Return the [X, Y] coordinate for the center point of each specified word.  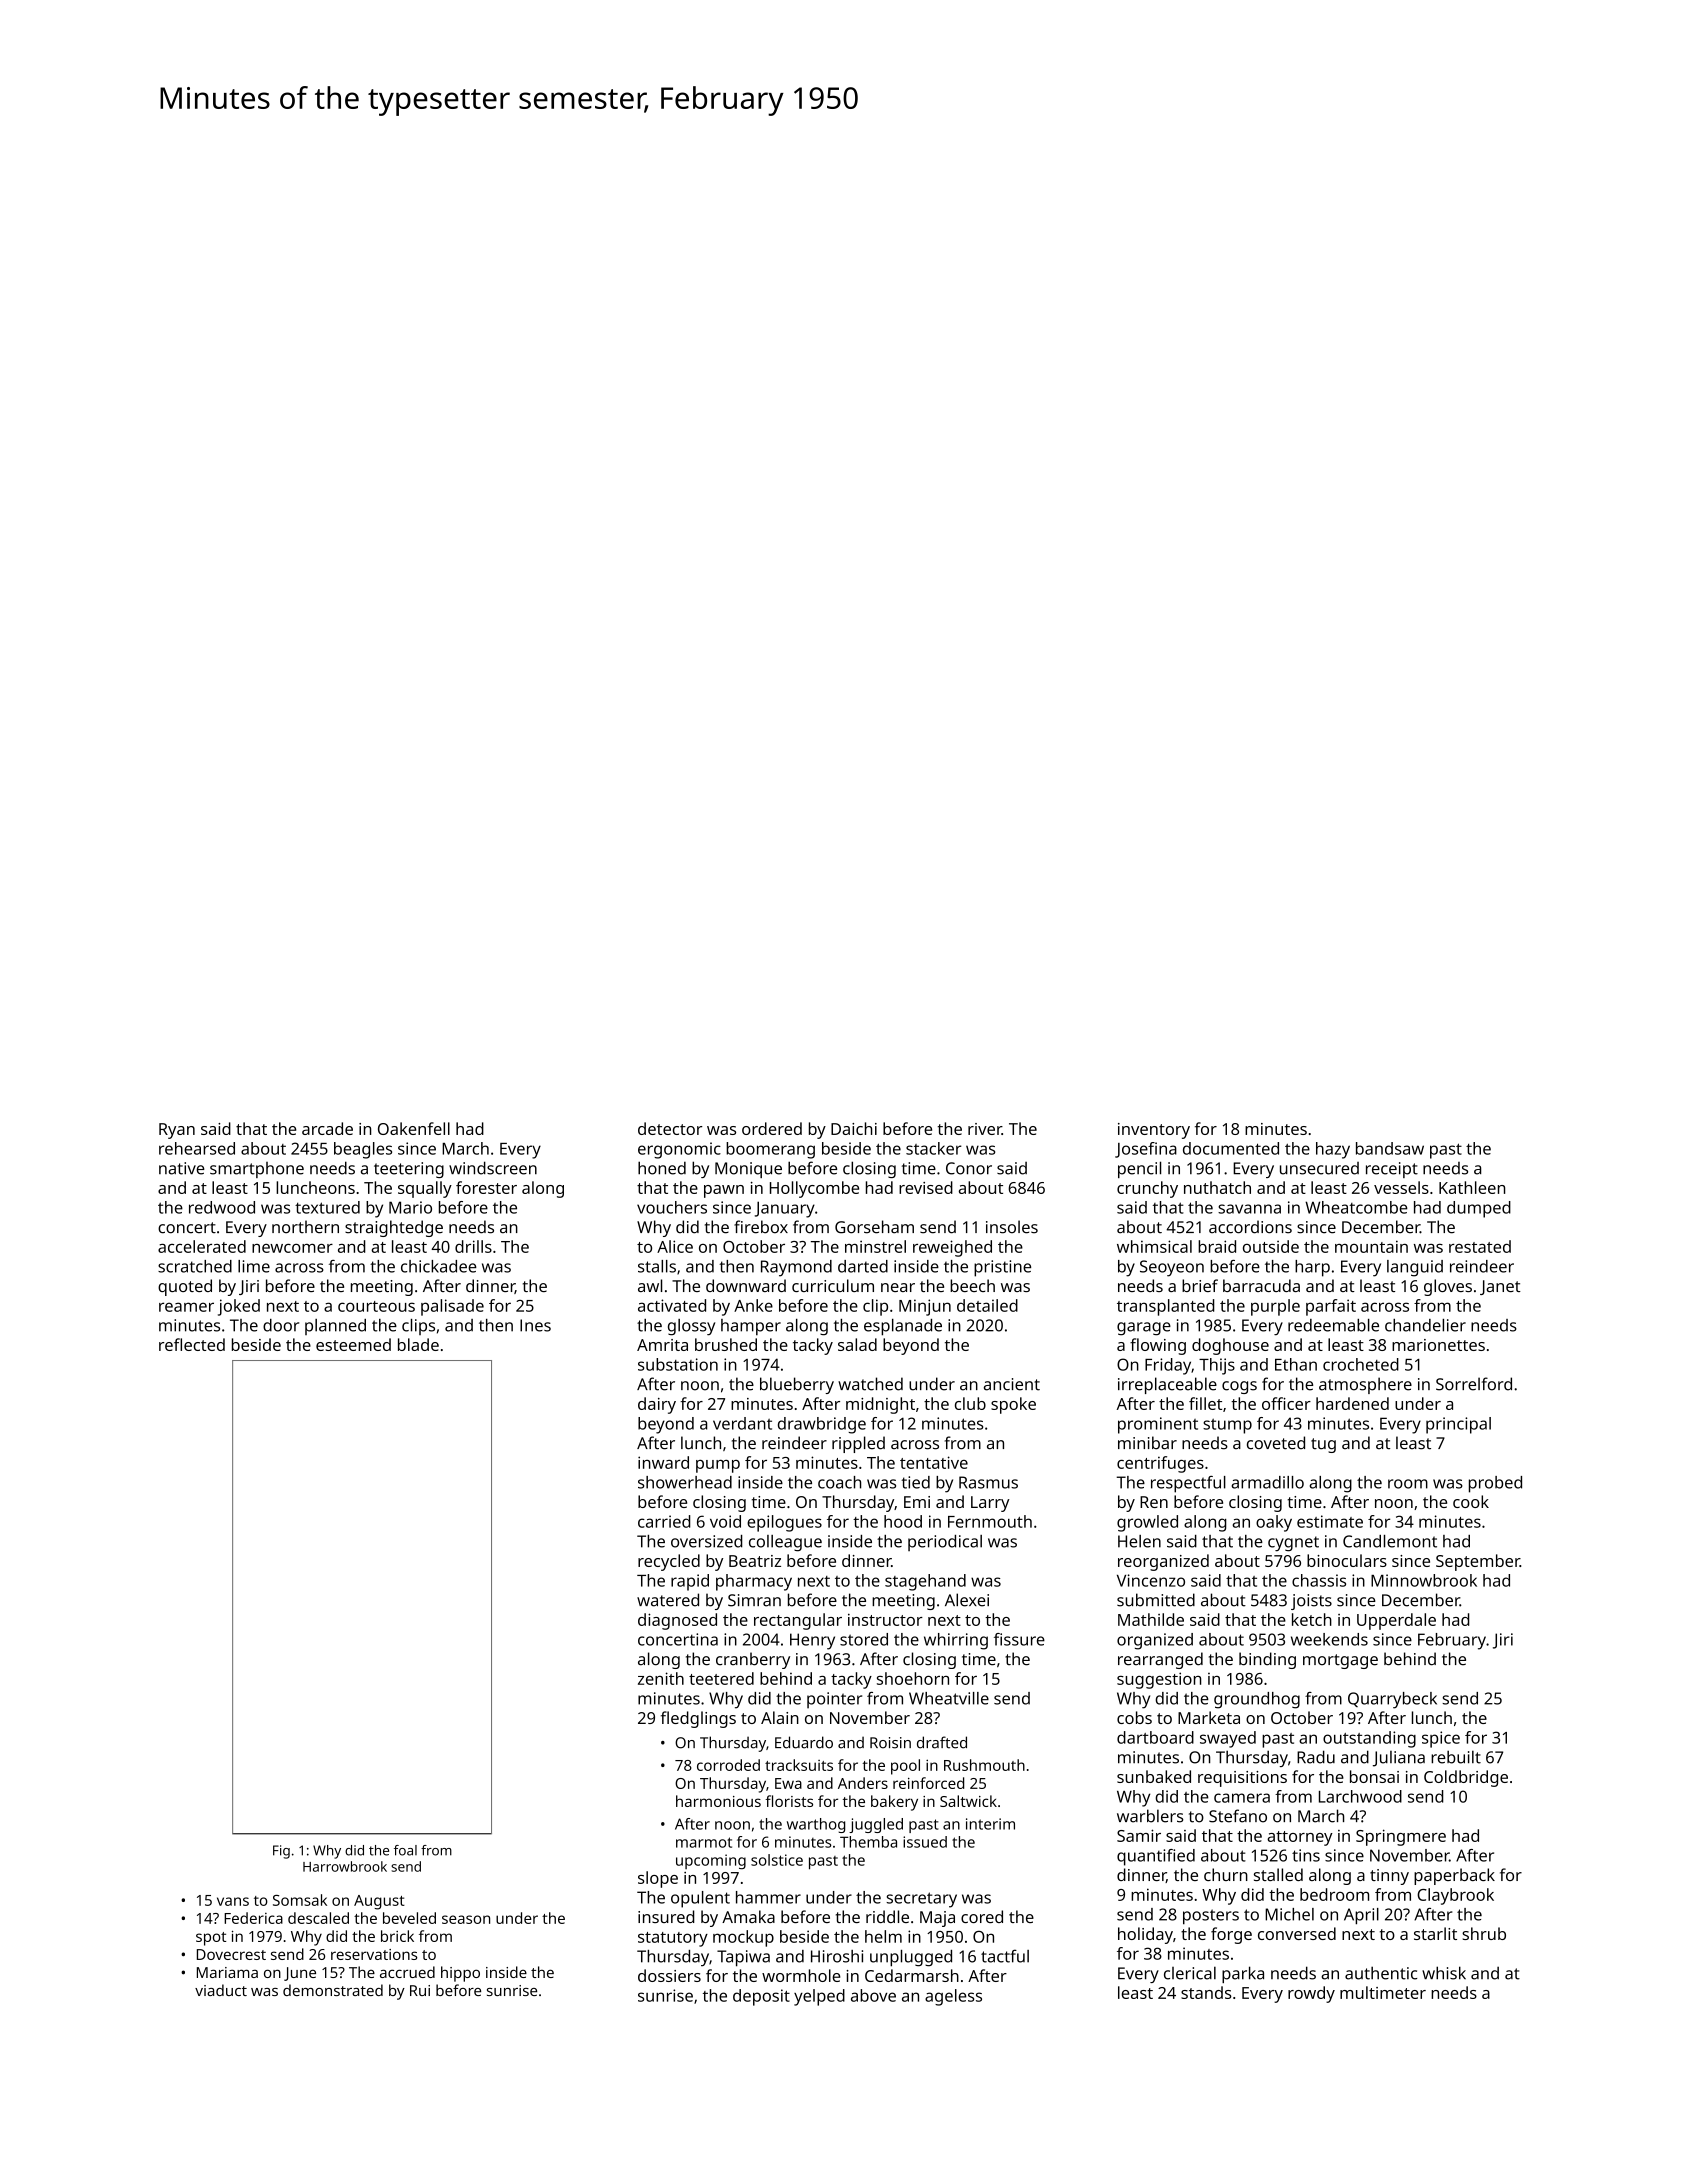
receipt [1392, 1170]
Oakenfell [414, 1128]
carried [664, 1521]
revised [926, 1187]
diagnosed [677, 1621]
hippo [460, 1974]
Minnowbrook [1424, 1580]
